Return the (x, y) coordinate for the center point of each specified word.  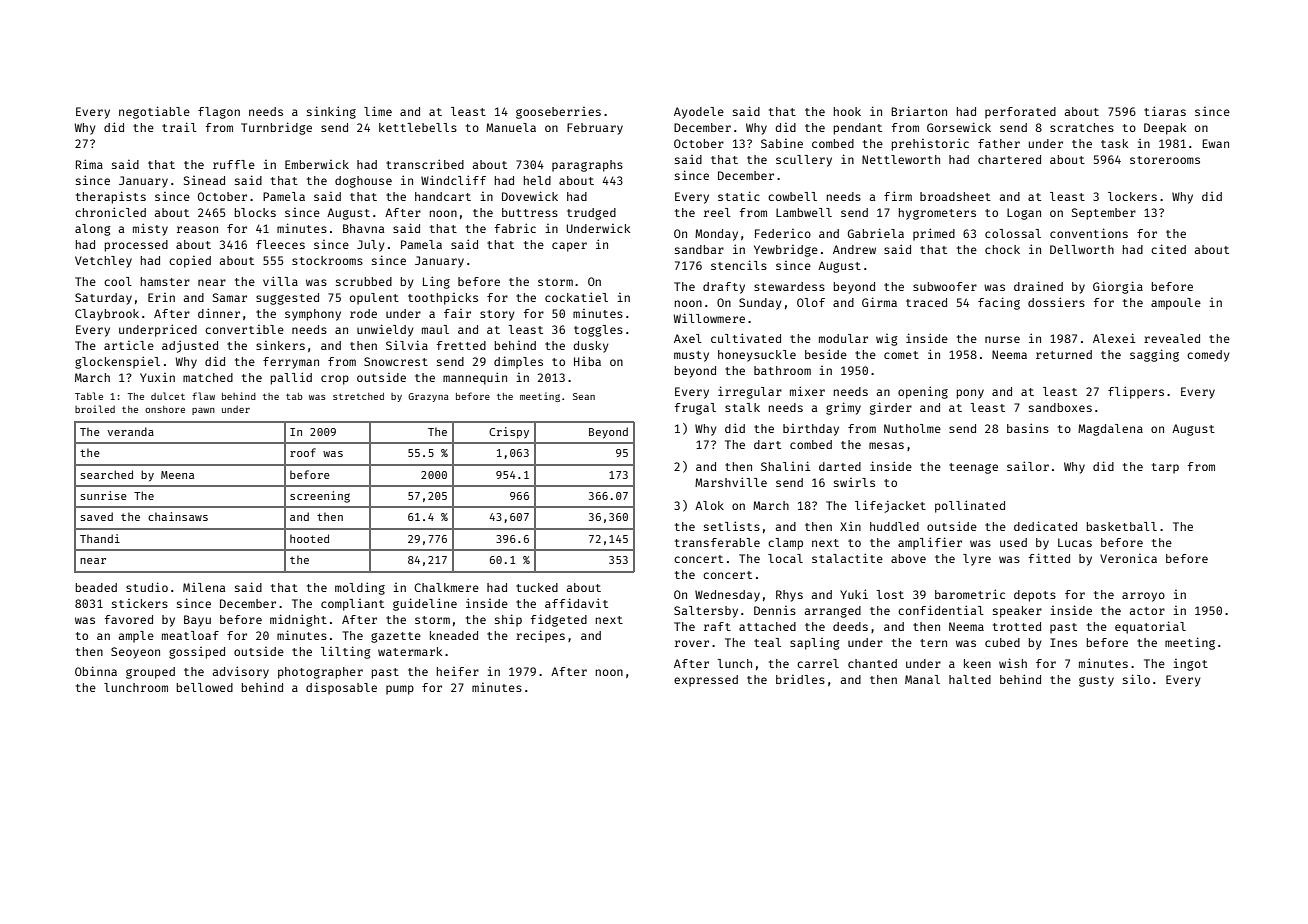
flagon (219, 113)
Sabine (782, 143)
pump (400, 690)
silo (1136, 679)
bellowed (205, 687)
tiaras (1165, 111)
